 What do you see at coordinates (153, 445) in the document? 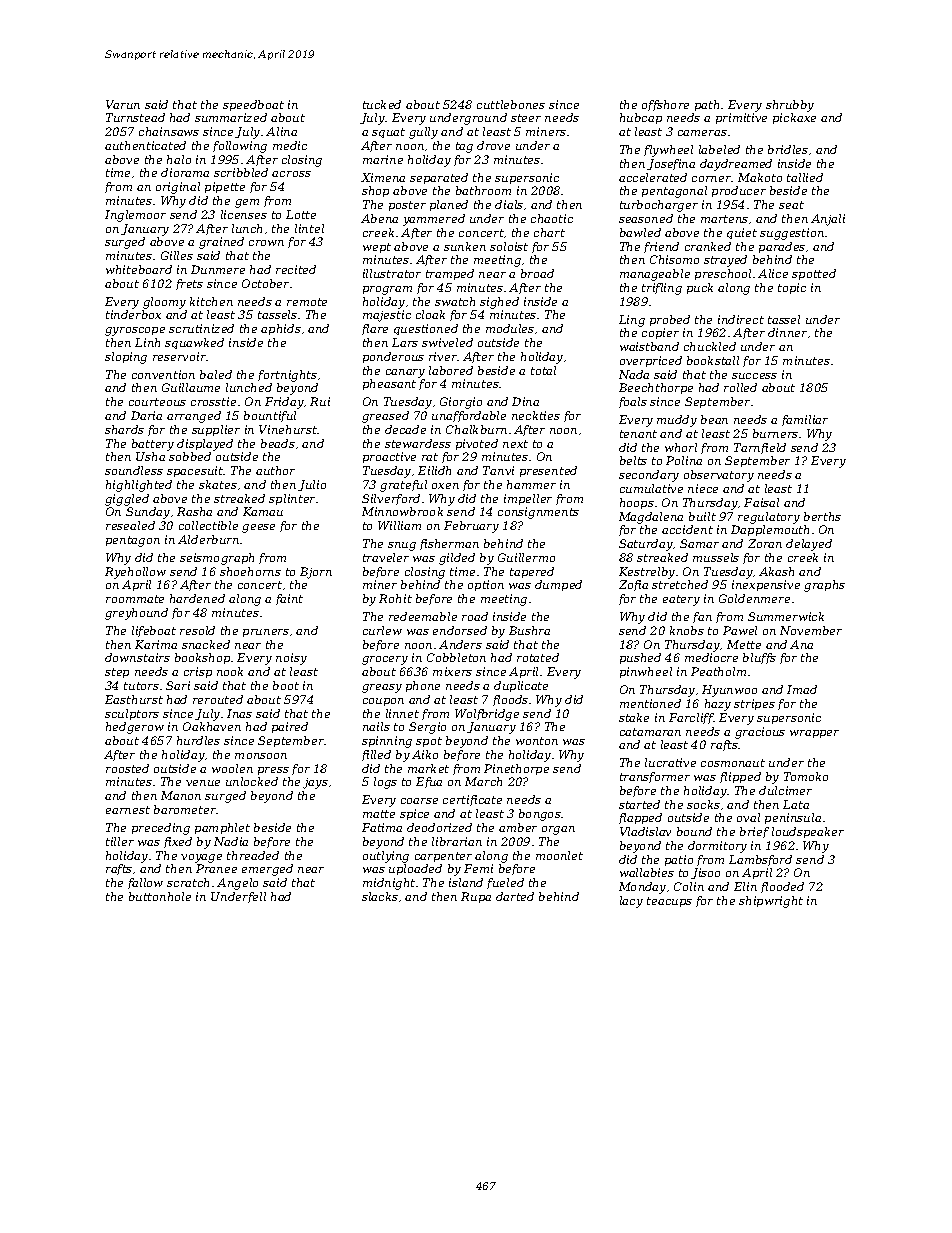
I see `battery` at bounding box center [153, 445].
